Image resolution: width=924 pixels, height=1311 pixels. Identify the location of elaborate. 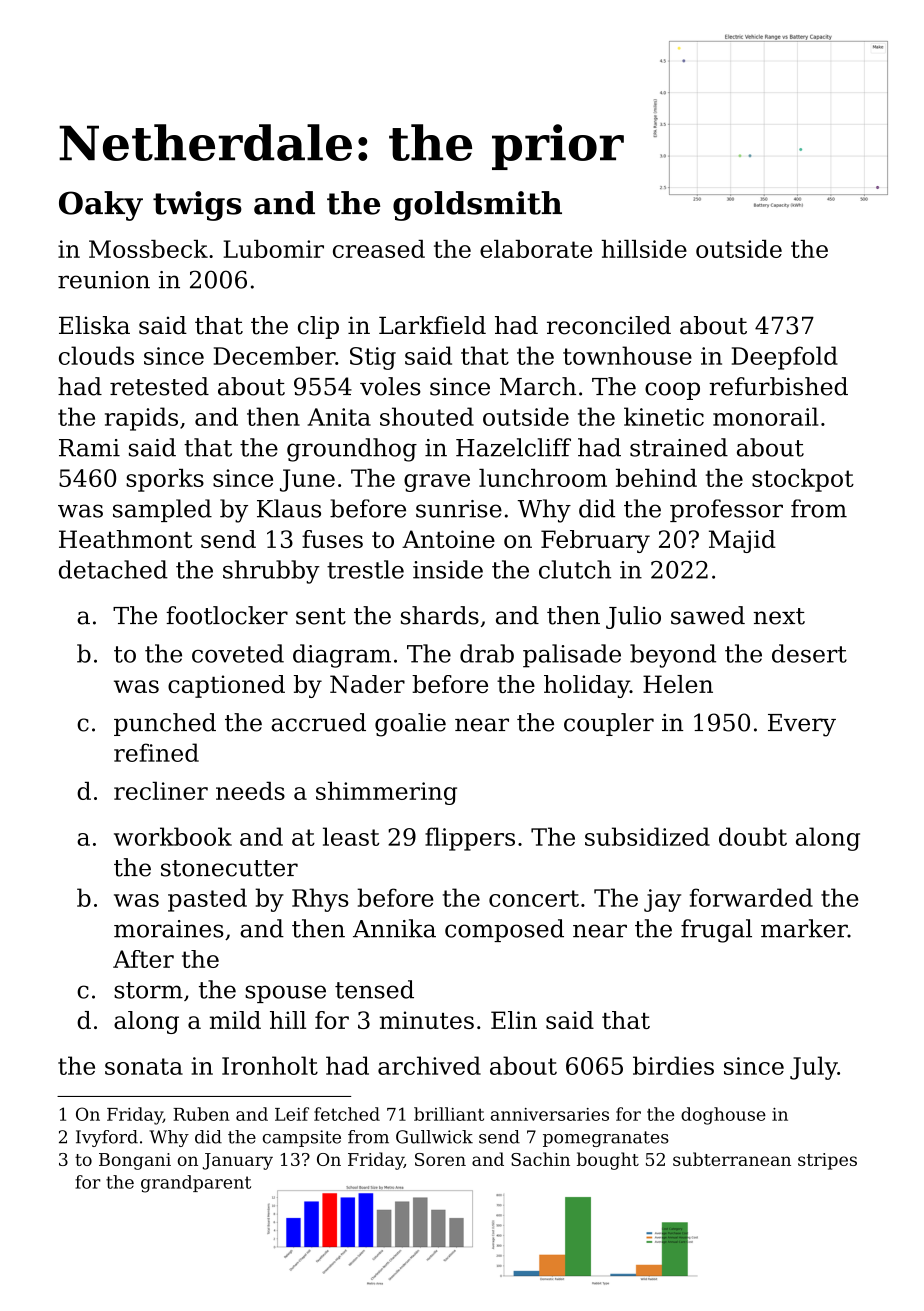
(536, 249).
